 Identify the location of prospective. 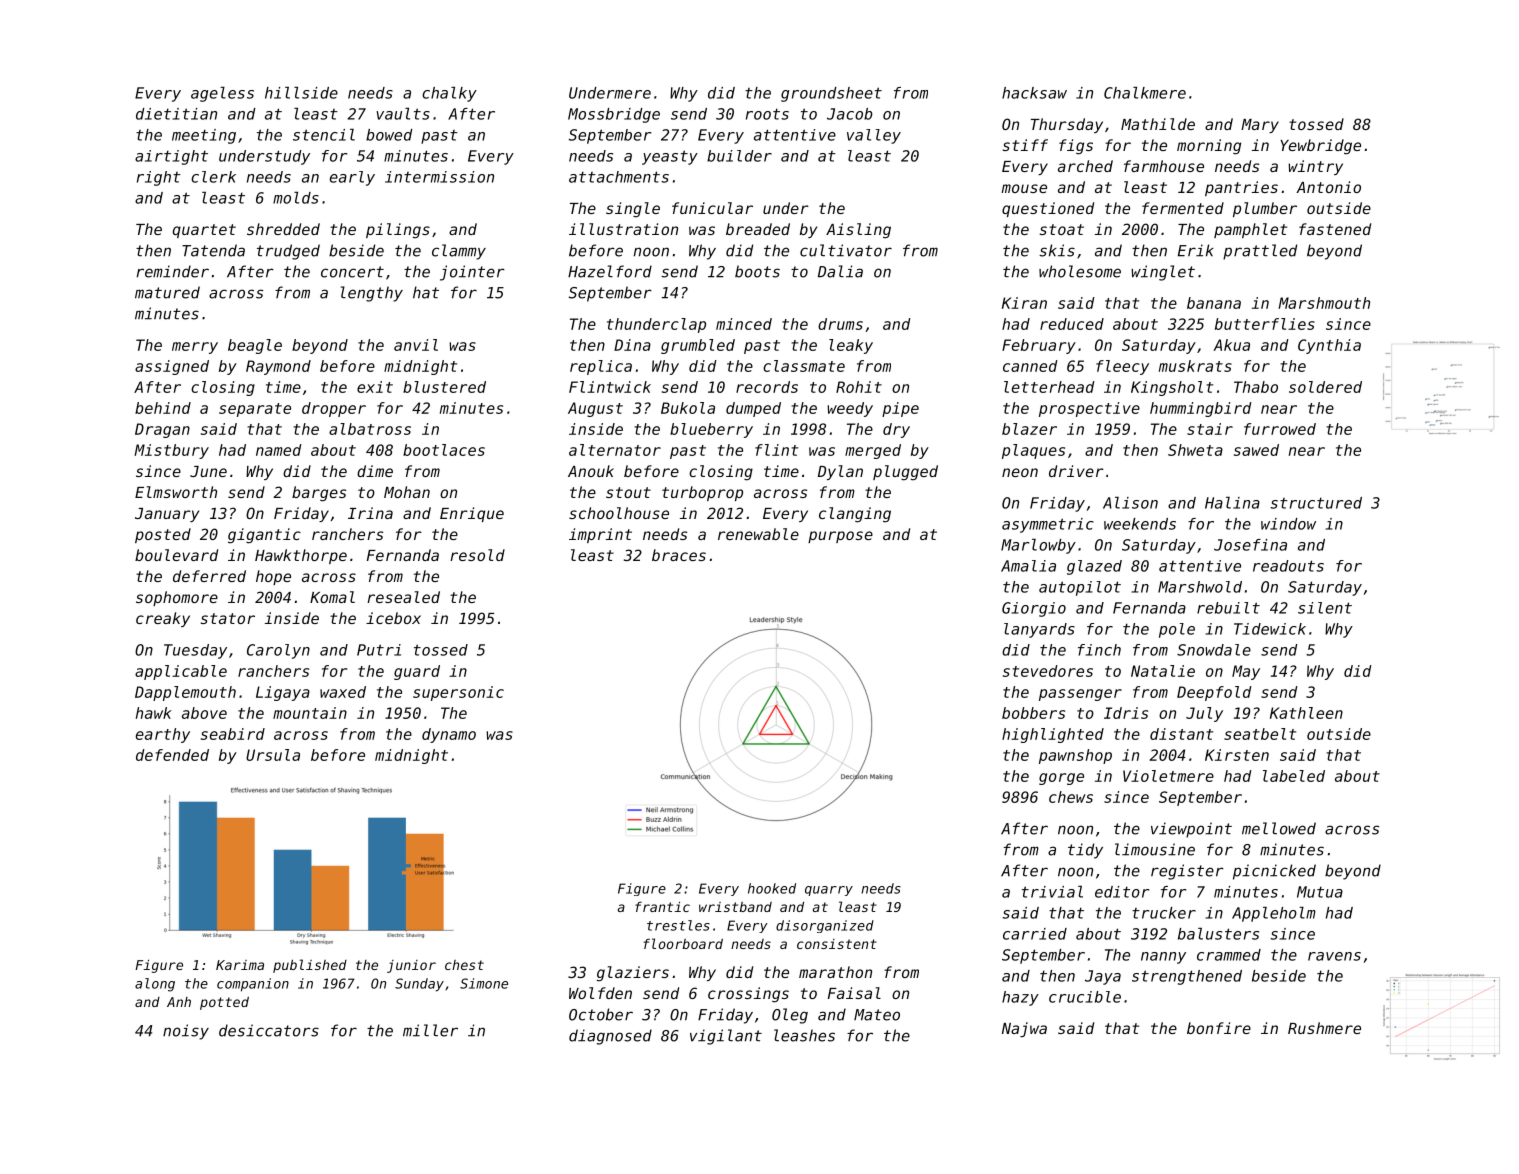
(1089, 409).
